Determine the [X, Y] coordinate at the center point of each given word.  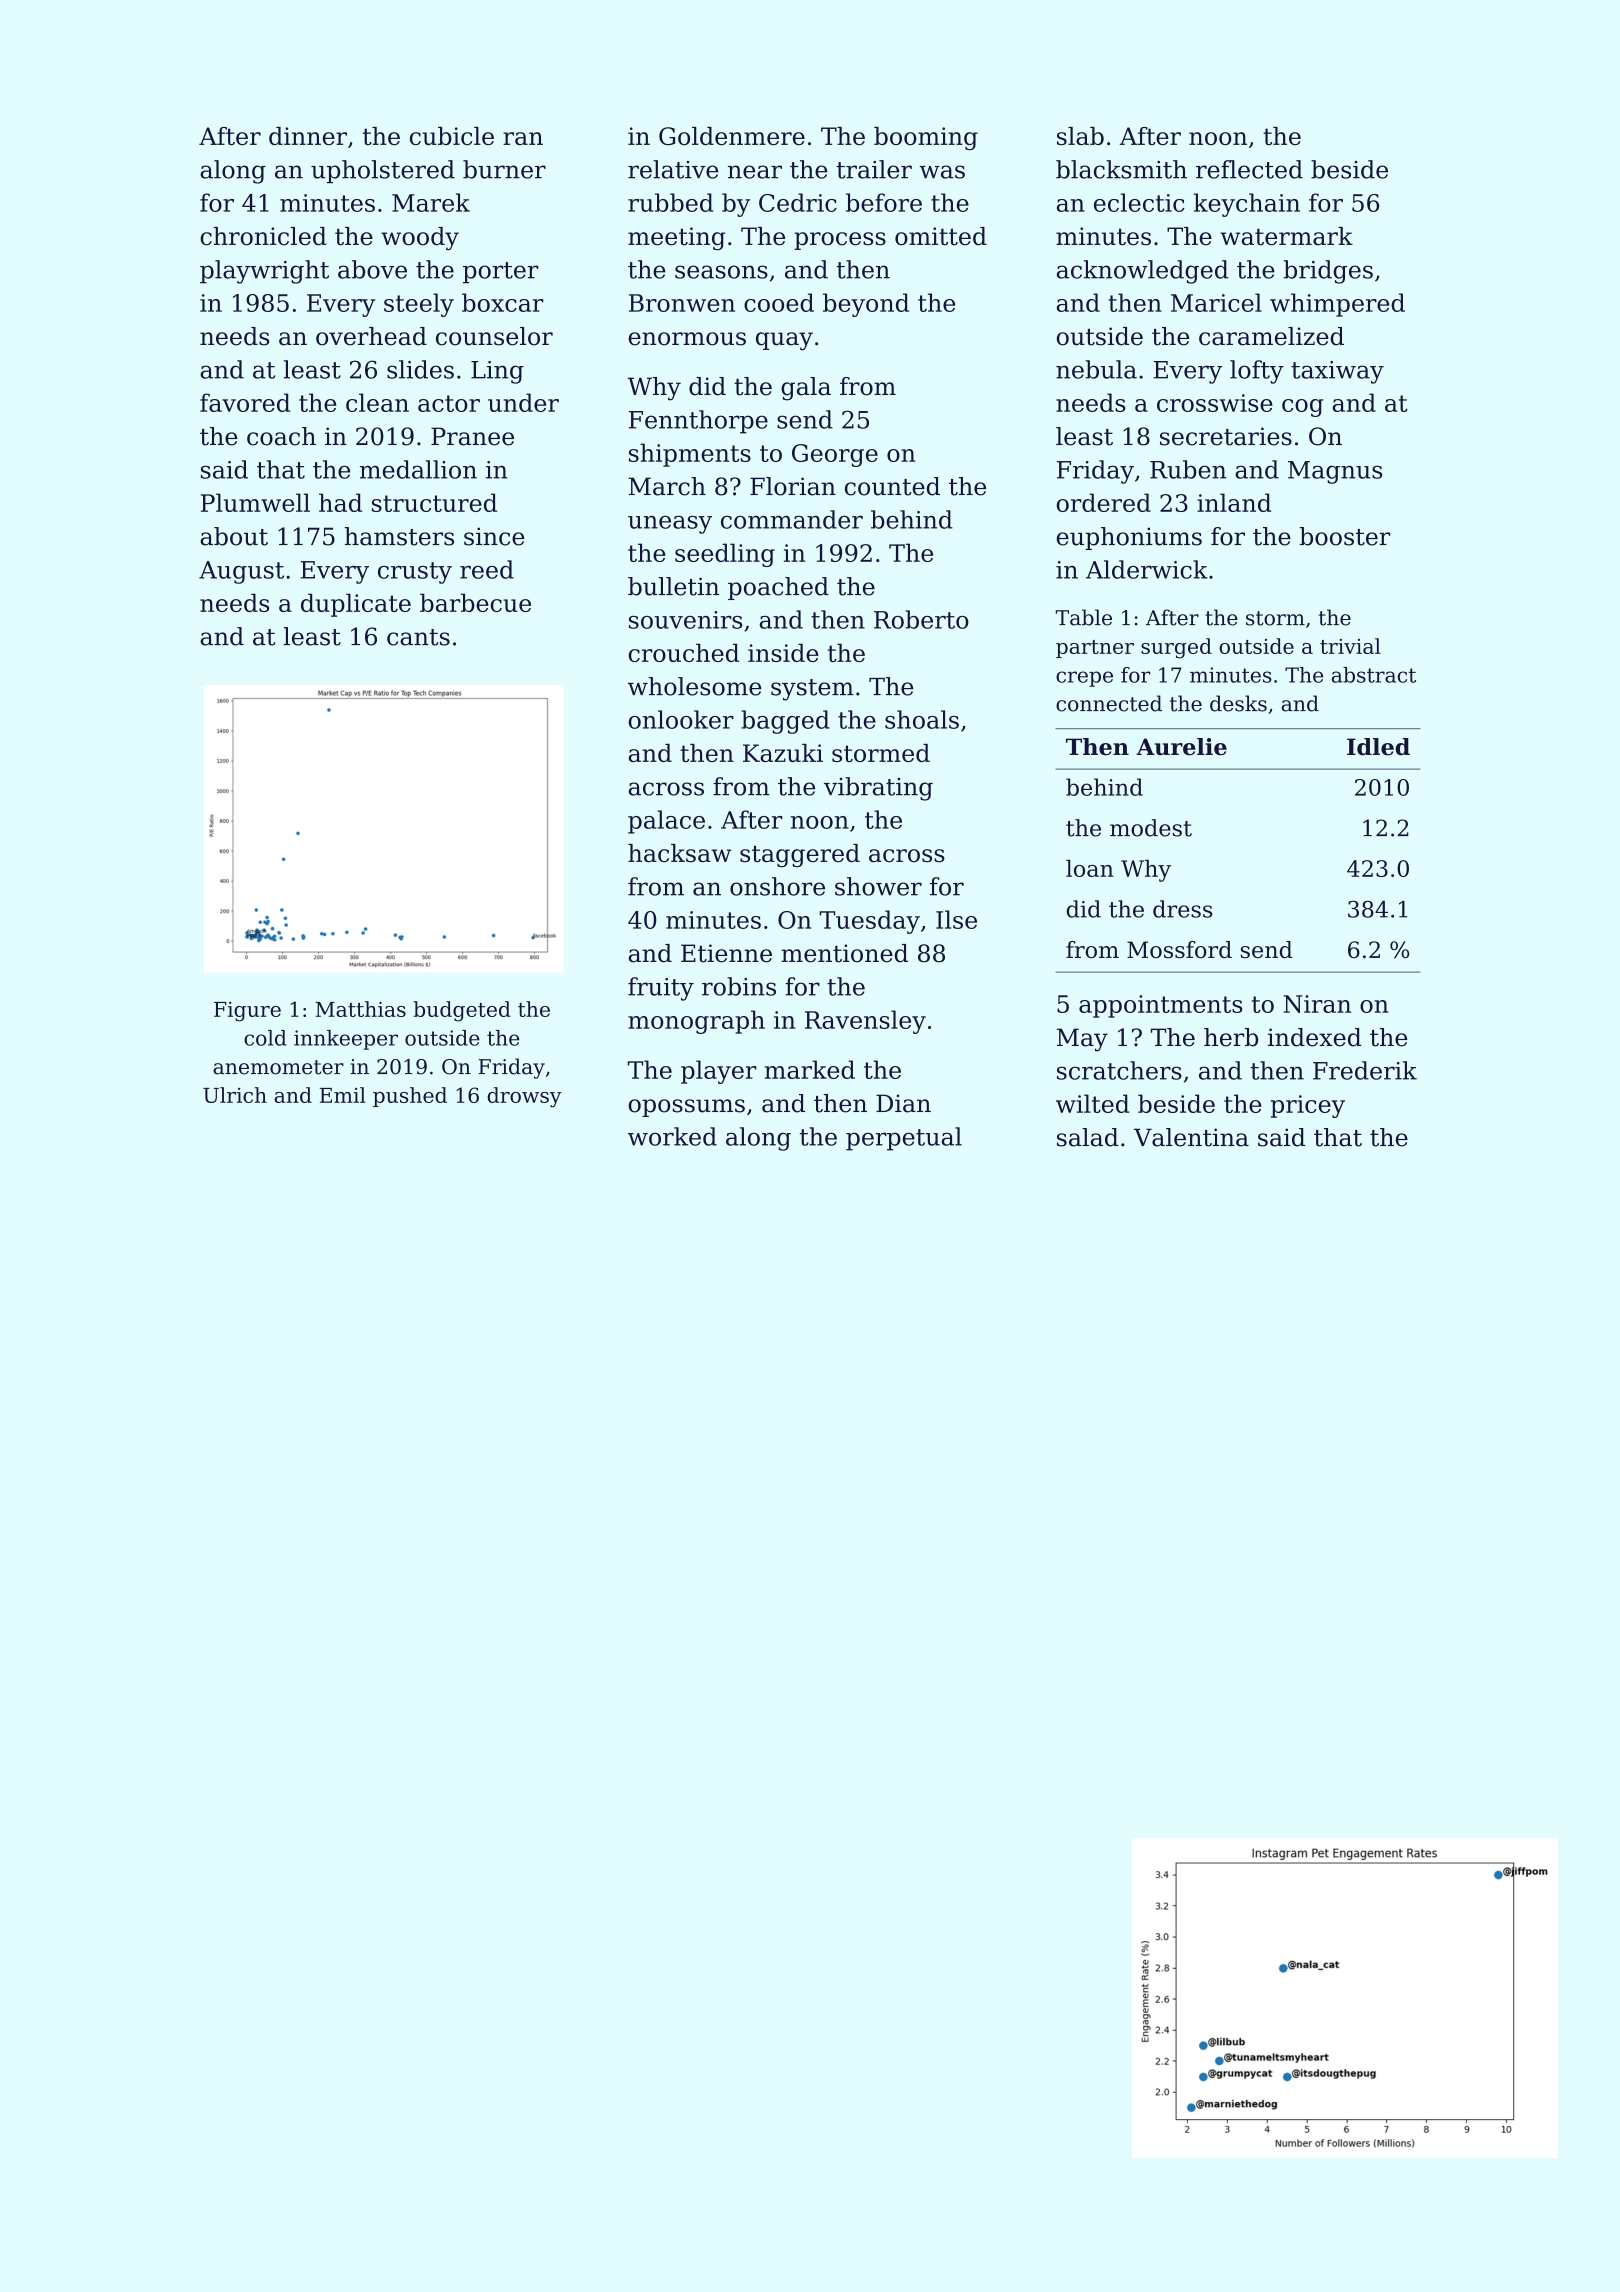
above [372, 269]
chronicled [263, 236]
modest [1151, 828]
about [234, 536]
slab [1080, 136]
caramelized [1271, 336]
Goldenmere [732, 136]
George [835, 455]
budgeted [462, 1011]
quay [784, 341]
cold [265, 1038]
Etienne [726, 953]
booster [1345, 536]
